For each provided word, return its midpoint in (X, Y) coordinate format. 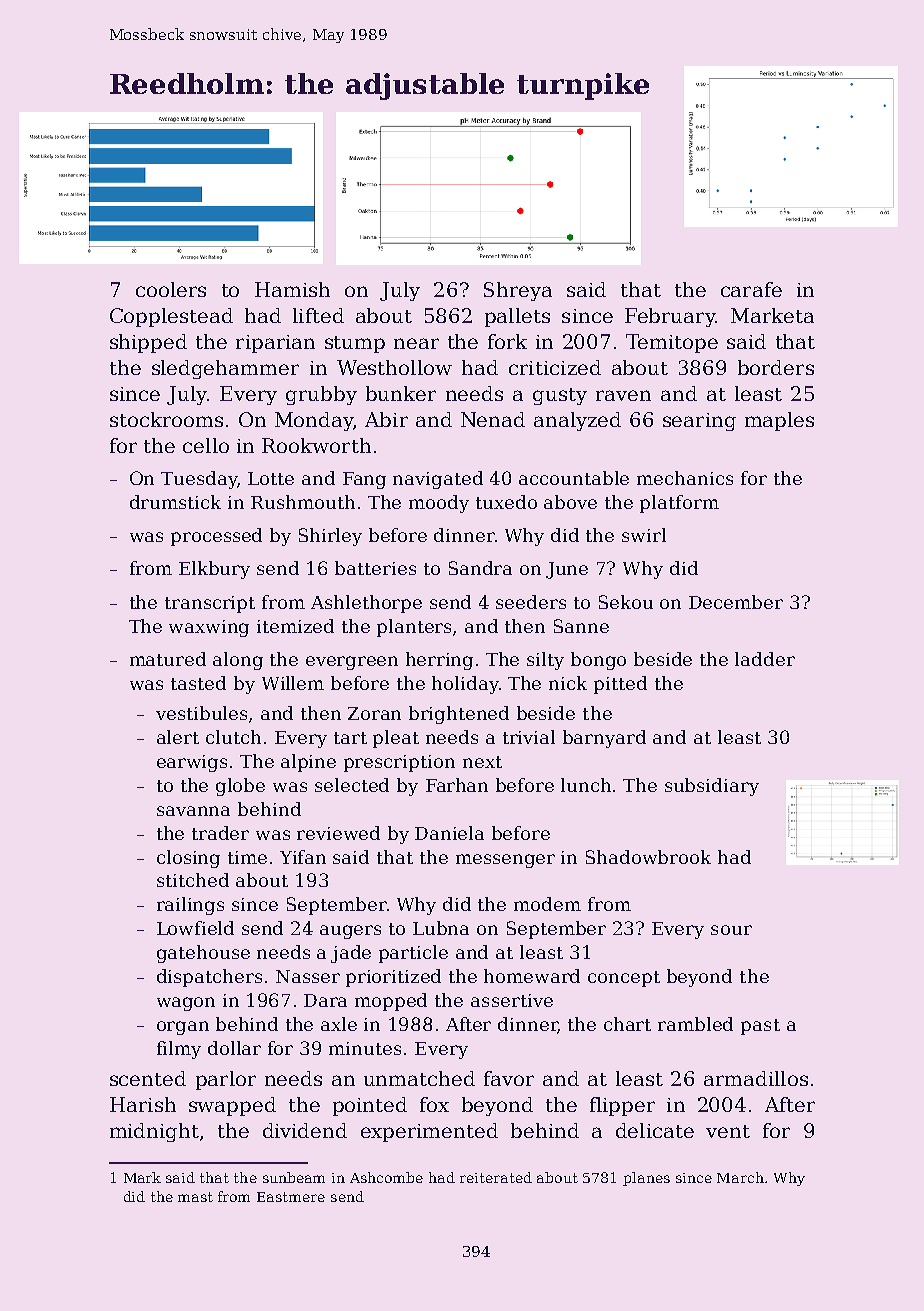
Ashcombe (386, 1177)
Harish (143, 1104)
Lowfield (195, 928)
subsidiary (712, 787)
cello (206, 445)
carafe (751, 289)
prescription (399, 763)
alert (178, 737)
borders (776, 367)
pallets (517, 317)
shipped (148, 343)
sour (731, 930)
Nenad (493, 419)
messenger (505, 861)
